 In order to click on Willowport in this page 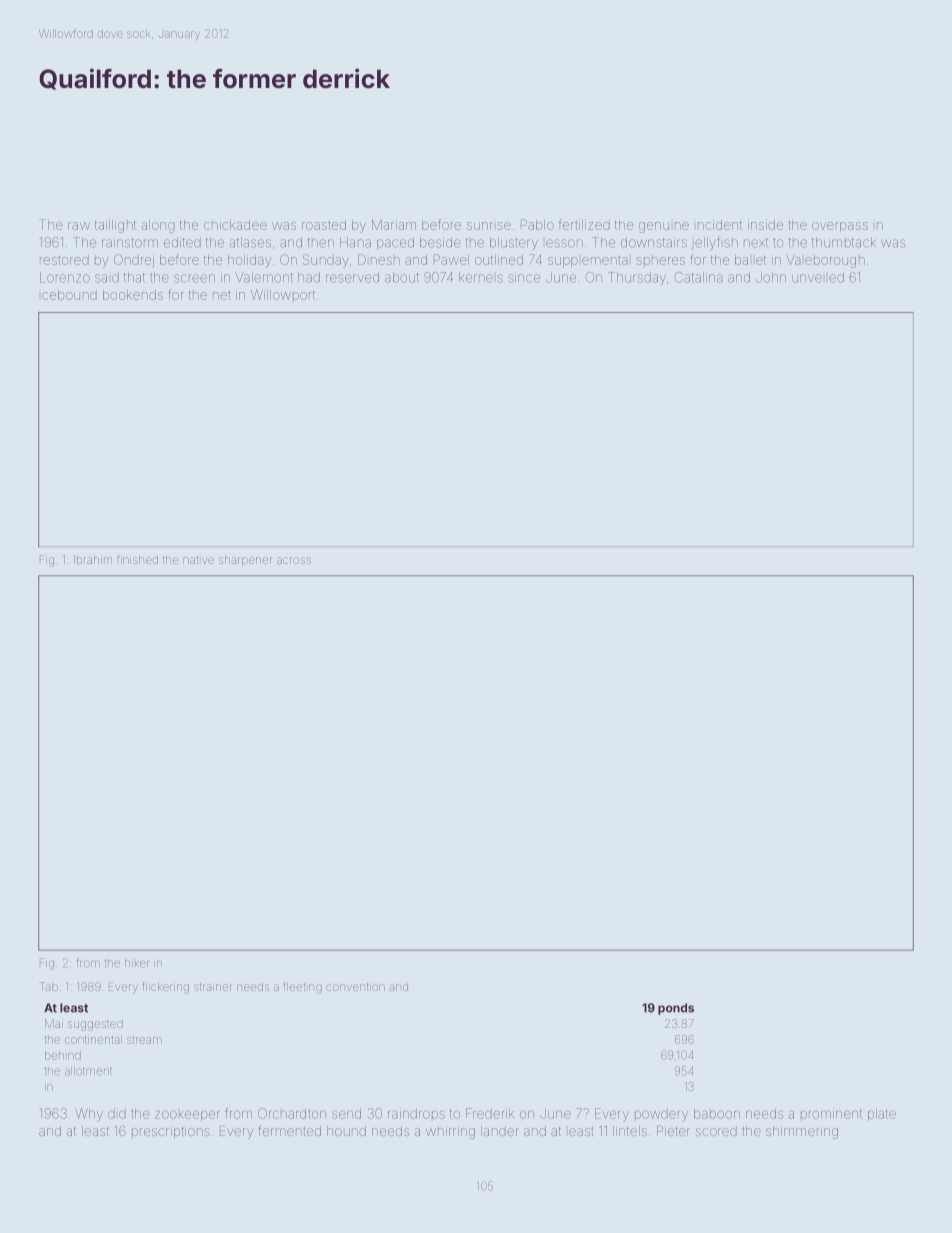, I will do `click(283, 295)`.
